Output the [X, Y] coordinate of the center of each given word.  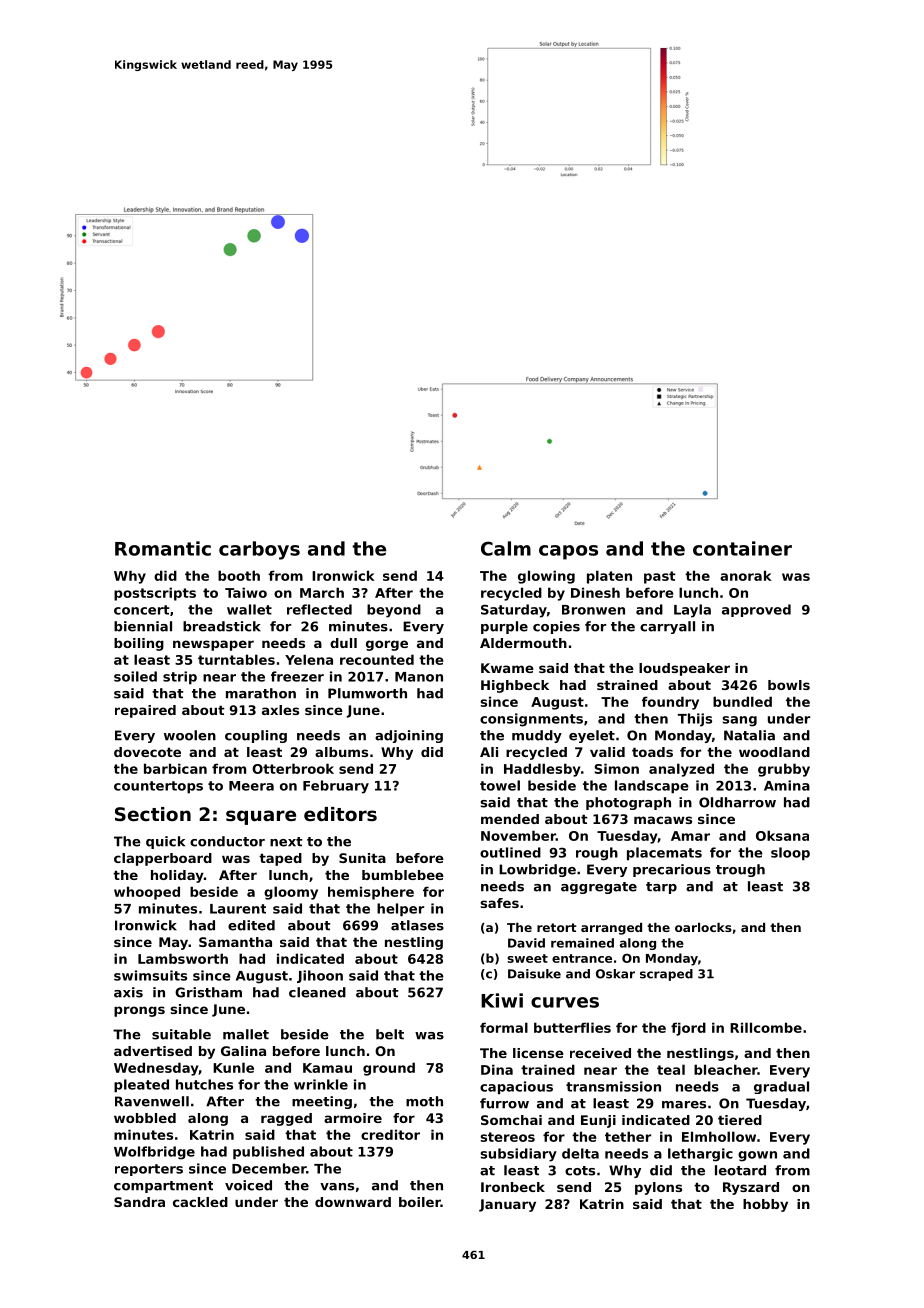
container [742, 548]
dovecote [147, 752]
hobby [765, 1205]
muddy [537, 736]
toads [652, 752]
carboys [259, 550]
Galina [243, 1051]
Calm [506, 548]
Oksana [782, 835]
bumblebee [403, 875]
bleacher [726, 1069]
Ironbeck [513, 1187]
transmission [613, 1086]
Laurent [238, 909]
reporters [149, 1170]
